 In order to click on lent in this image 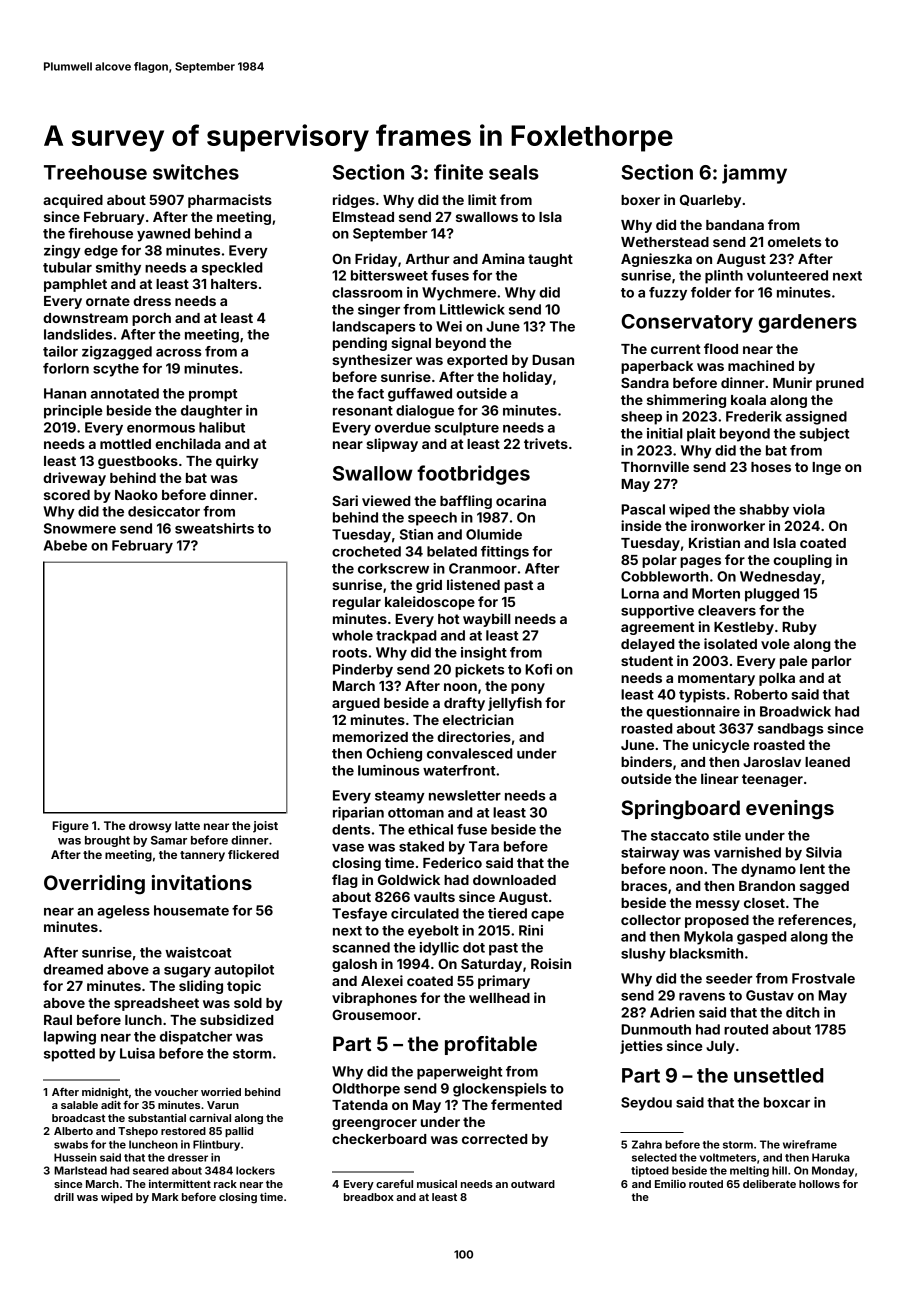, I will do `click(812, 869)`.
